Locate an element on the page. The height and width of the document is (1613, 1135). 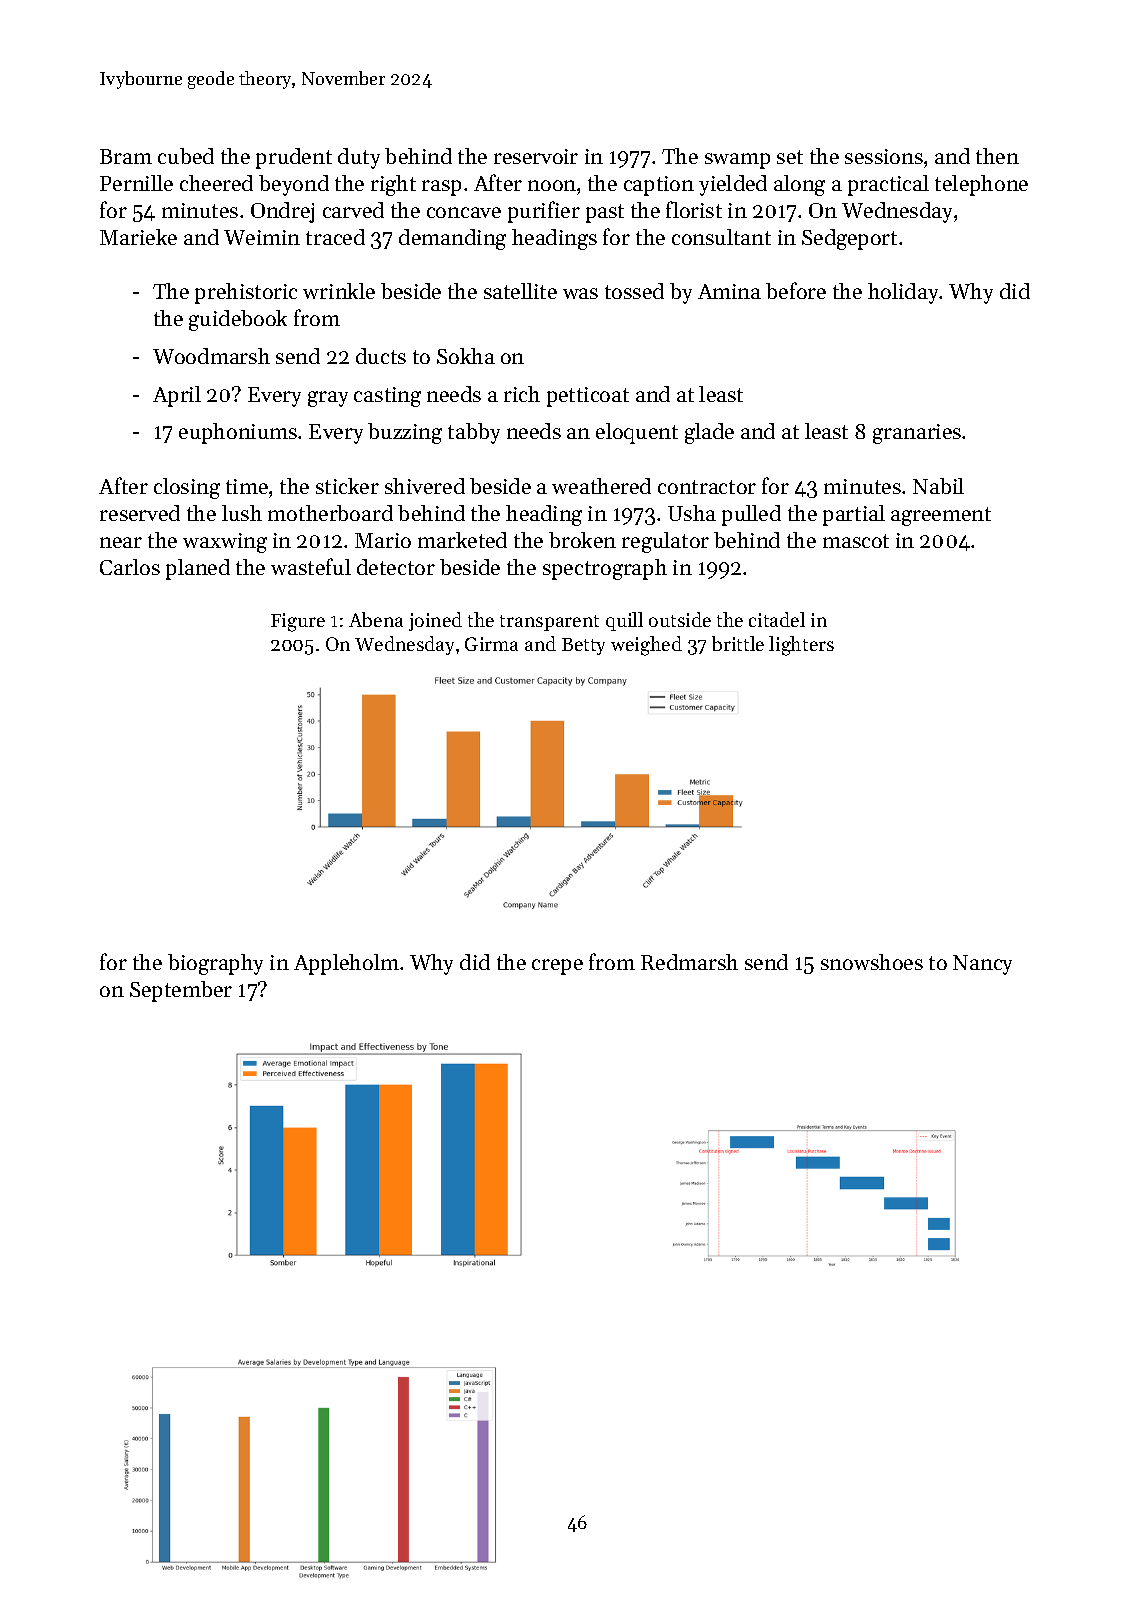
swamp is located at coordinates (737, 161).
